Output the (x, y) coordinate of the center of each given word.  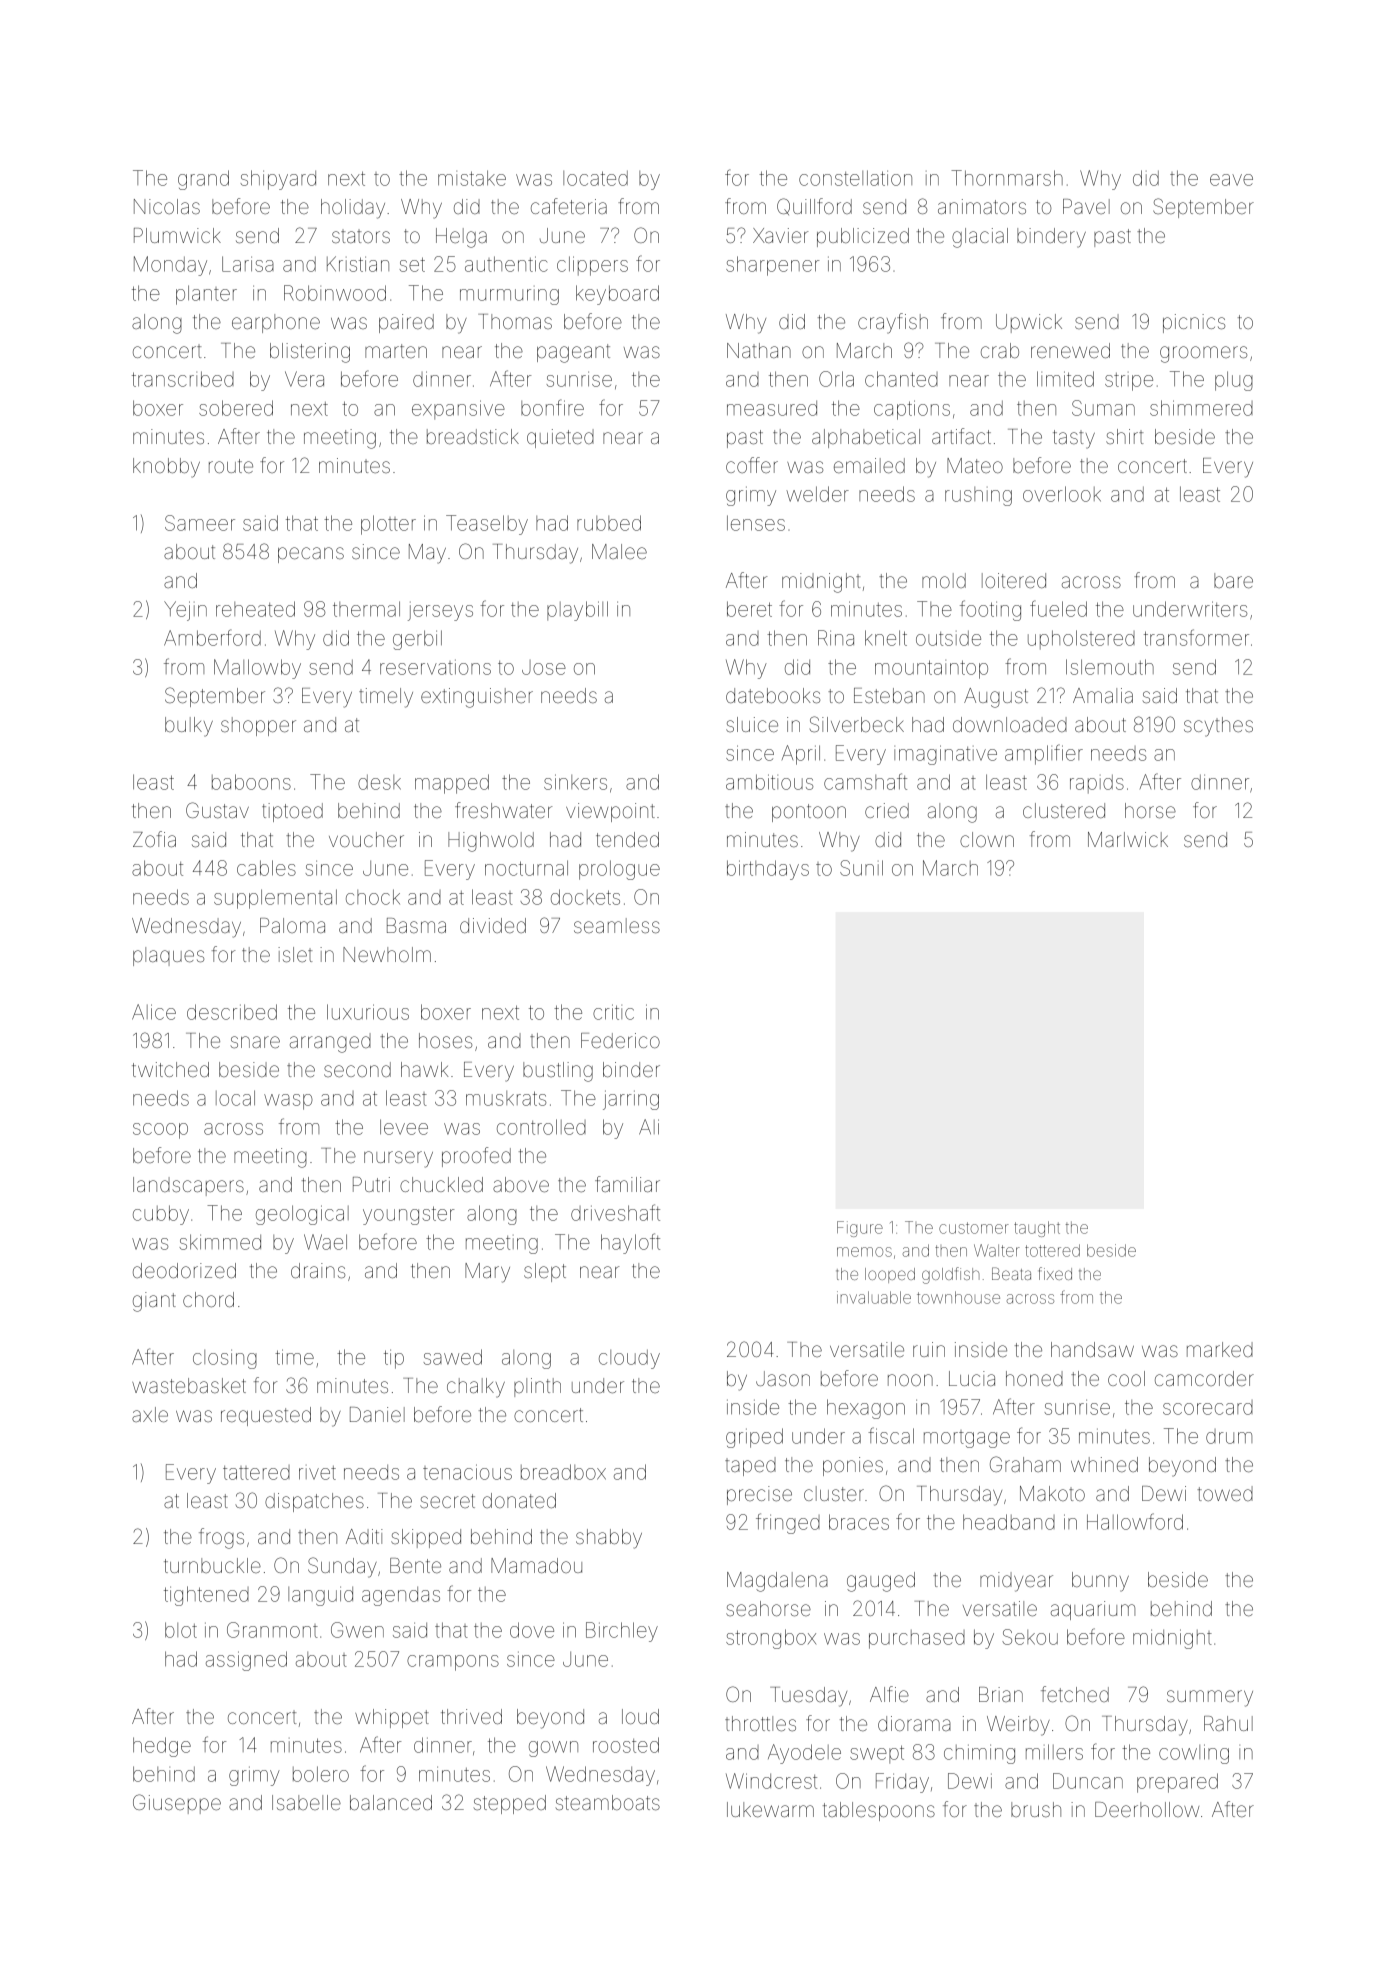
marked (1220, 1349)
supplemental (275, 899)
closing (225, 1359)
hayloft (630, 1243)
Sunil (861, 868)
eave (1231, 180)
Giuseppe (177, 1804)
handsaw (1092, 1349)
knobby (166, 468)
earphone (276, 323)
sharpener (772, 266)
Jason (783, 1378)
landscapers (188, 1186)
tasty (1074, 439)
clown (987, 839)
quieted (560, 438)
